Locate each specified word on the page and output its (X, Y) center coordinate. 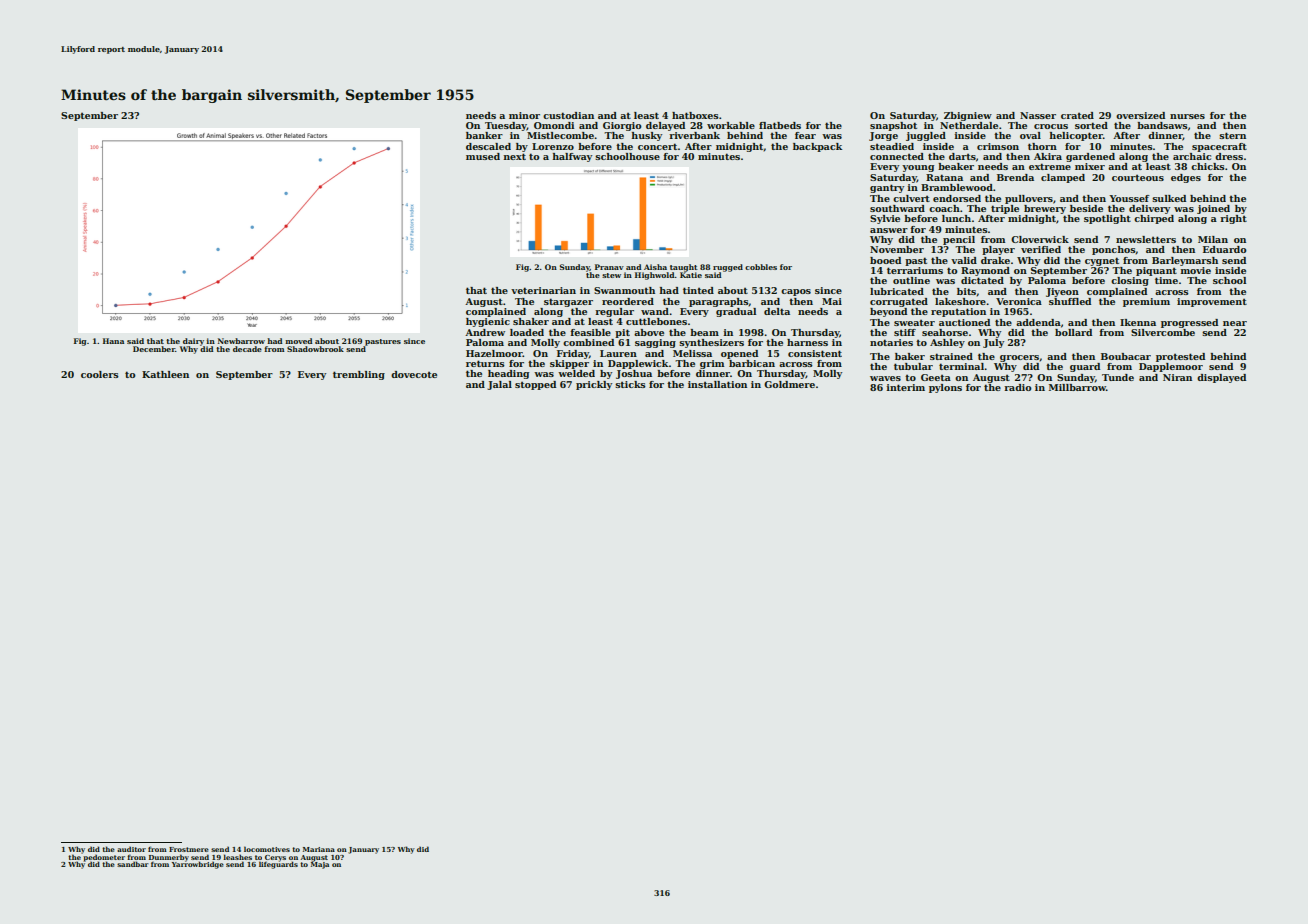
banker (484, 135)
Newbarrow (241, 341)
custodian (568, 115)
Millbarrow (1077, 387)
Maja (320, 865)
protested (1180, 357)
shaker (531, 321)
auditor (131, 849)
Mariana (319, 849)
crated (1077, 115)
